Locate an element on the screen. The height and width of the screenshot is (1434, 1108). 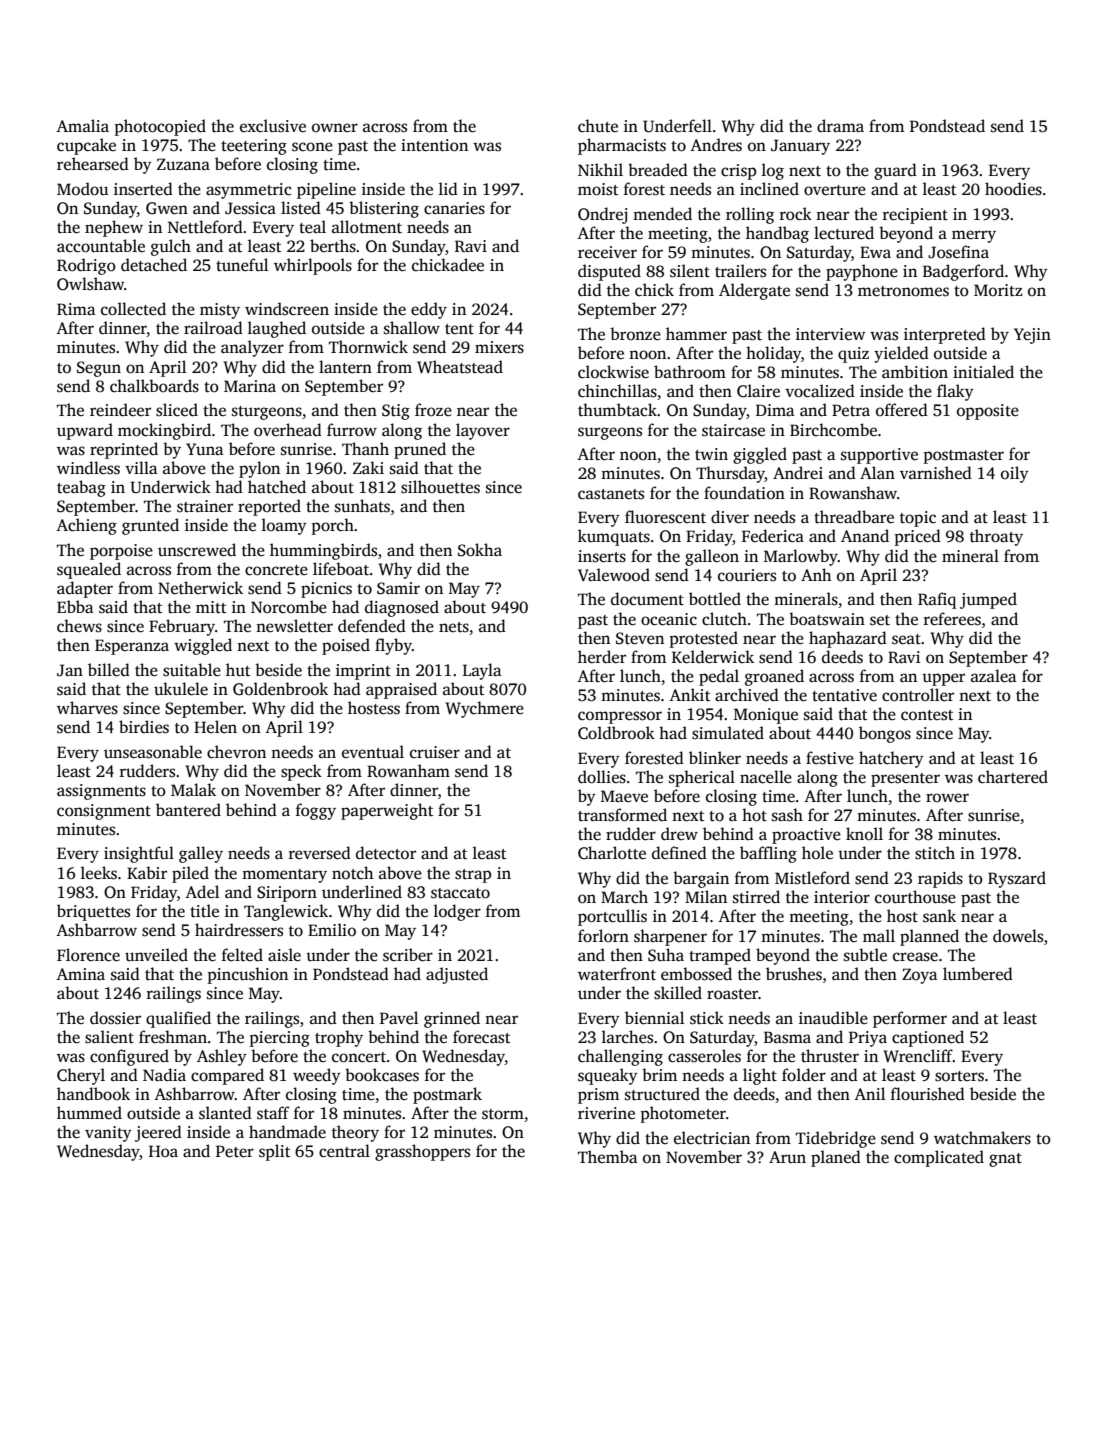
chute is located at coordinates (598, 125).
